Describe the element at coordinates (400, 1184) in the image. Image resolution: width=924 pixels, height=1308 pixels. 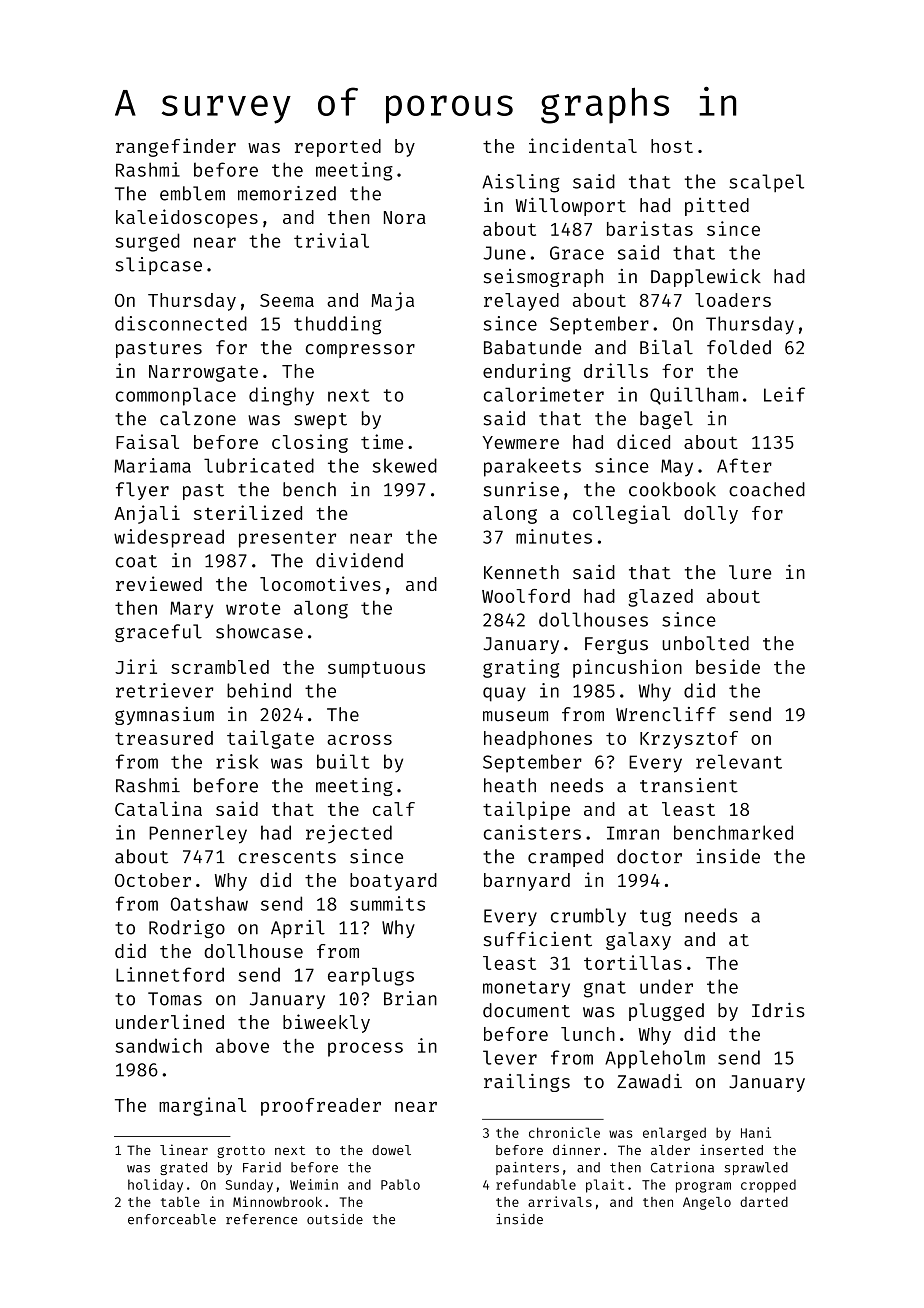
I see `Pablo` at that location.
